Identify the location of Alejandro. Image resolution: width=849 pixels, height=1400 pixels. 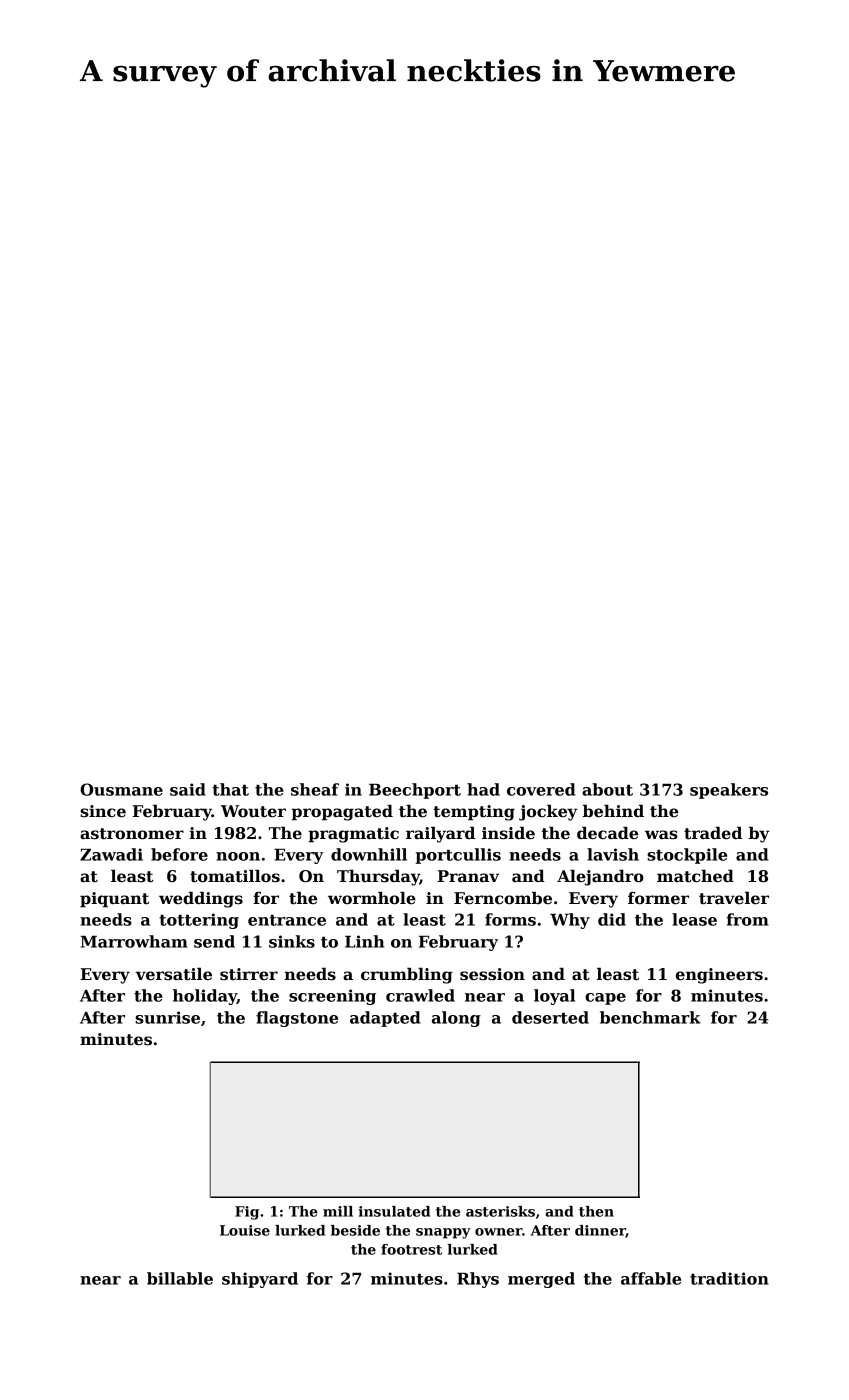
(600, 878).
